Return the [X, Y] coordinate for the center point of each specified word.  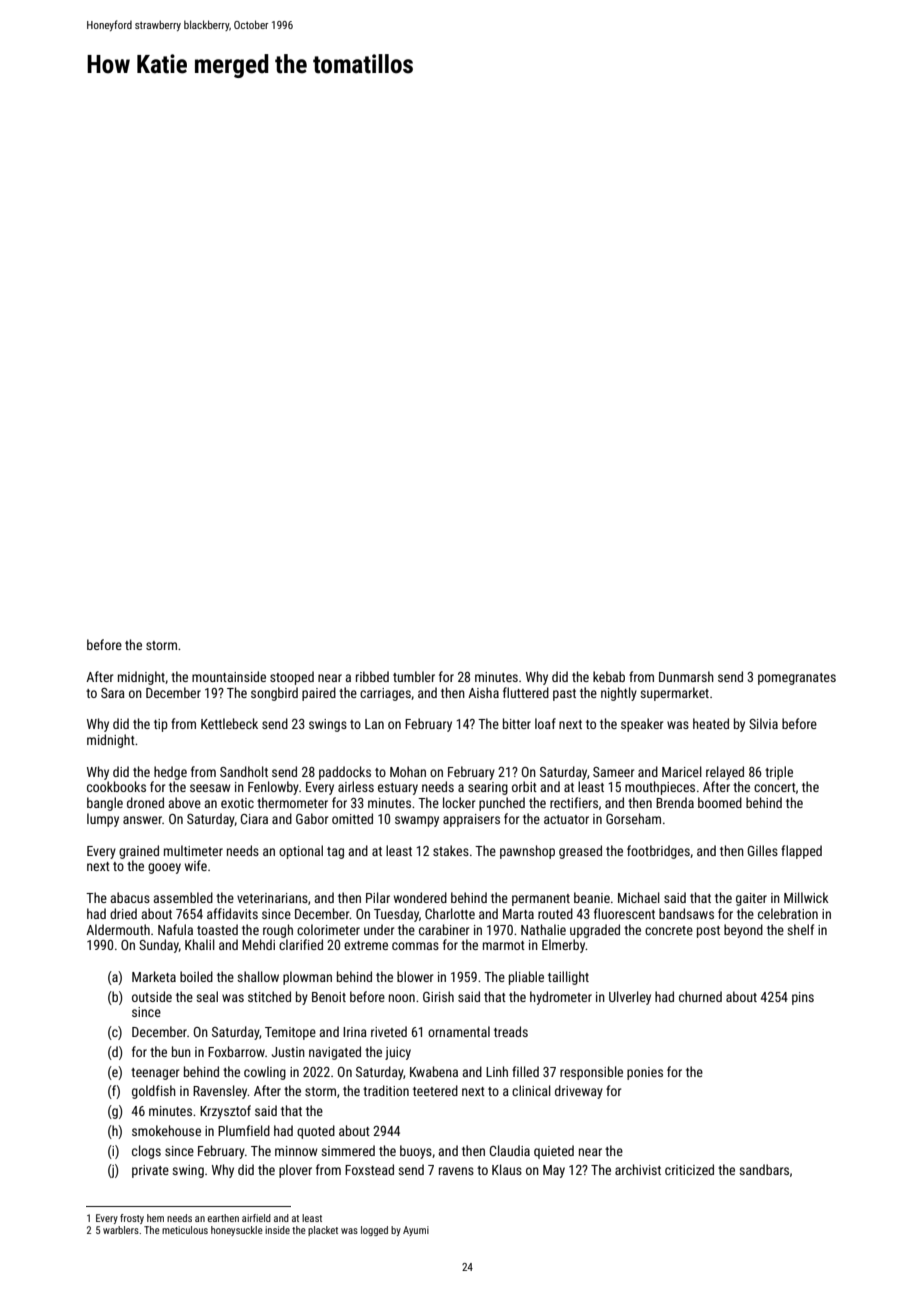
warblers [121, 1230]
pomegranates [797, 679]
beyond [743, 931]
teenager [155, 1074]
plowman [307, 978]
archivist [638, 1169]
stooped [292, 678]
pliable [526, 978]
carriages [385, 694]
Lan [374, 724]
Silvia [763, 723]
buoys [416, 1152]
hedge [170, 773]
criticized [689, 1169]
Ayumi [416, 1231]
